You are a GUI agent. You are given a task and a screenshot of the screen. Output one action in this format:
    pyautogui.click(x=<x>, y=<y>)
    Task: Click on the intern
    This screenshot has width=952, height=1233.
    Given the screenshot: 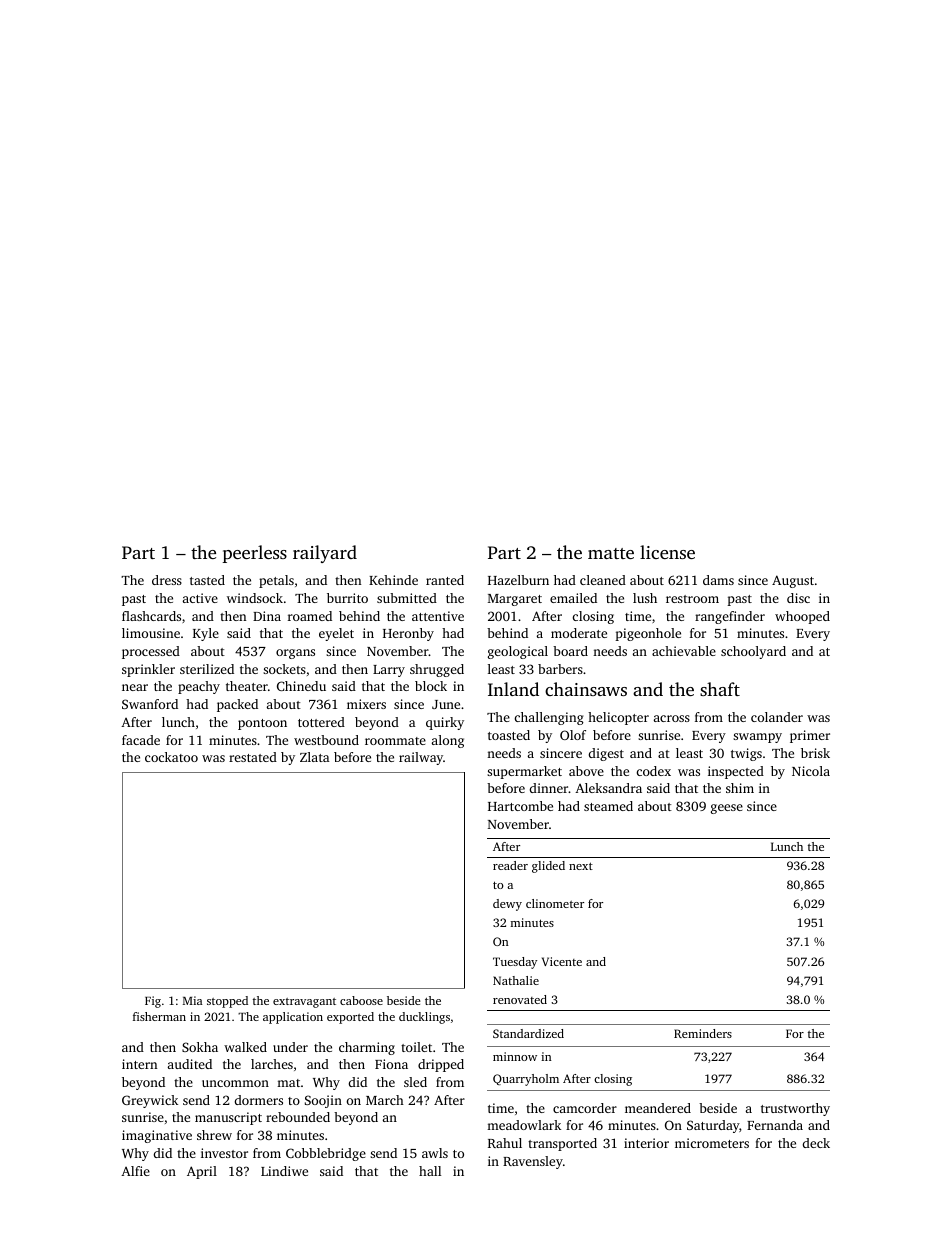 What is the action you would take?
    pyautogui.click(x=139, y=1064)
